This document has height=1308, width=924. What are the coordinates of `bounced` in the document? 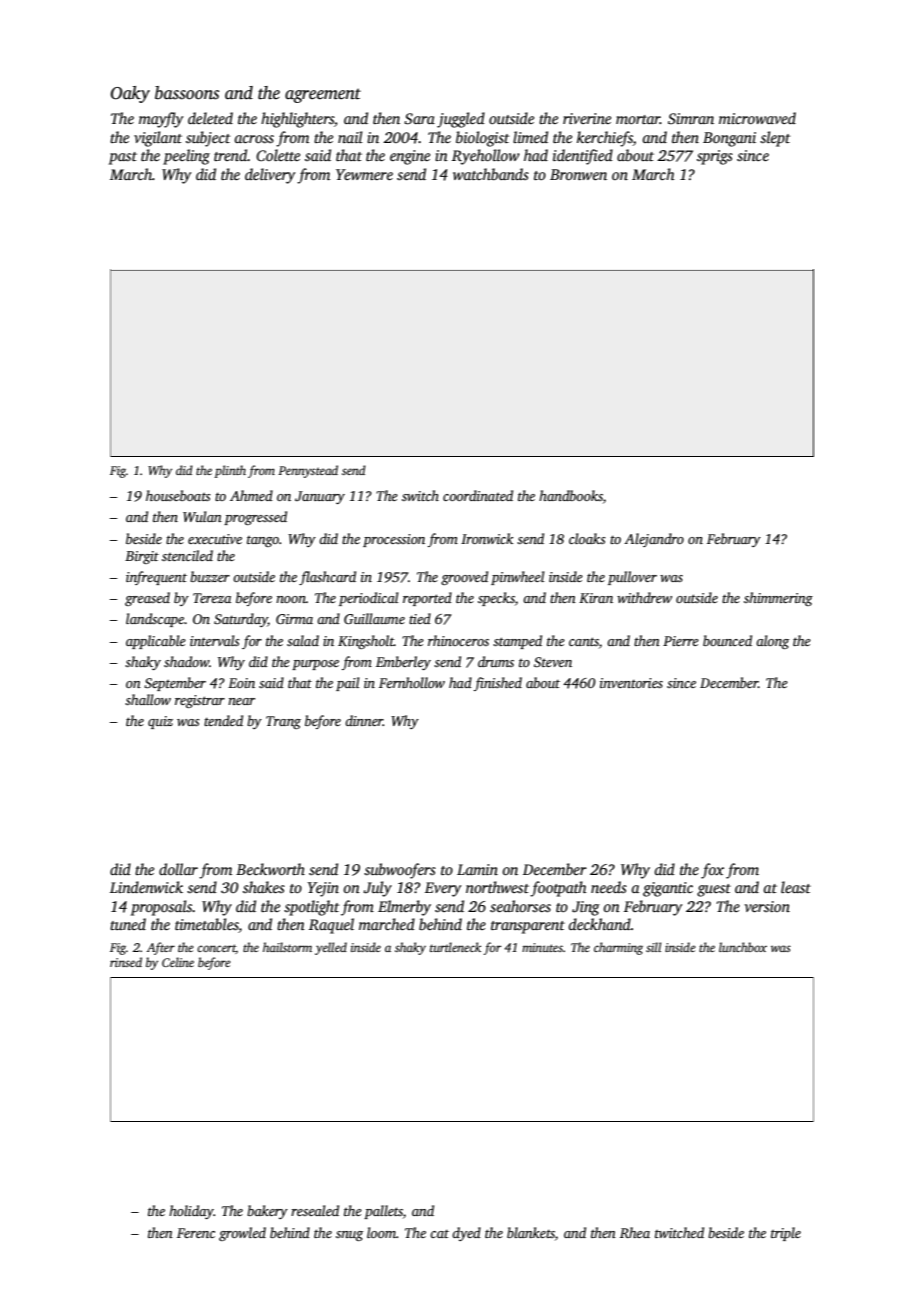 It's located at (727, 640).
